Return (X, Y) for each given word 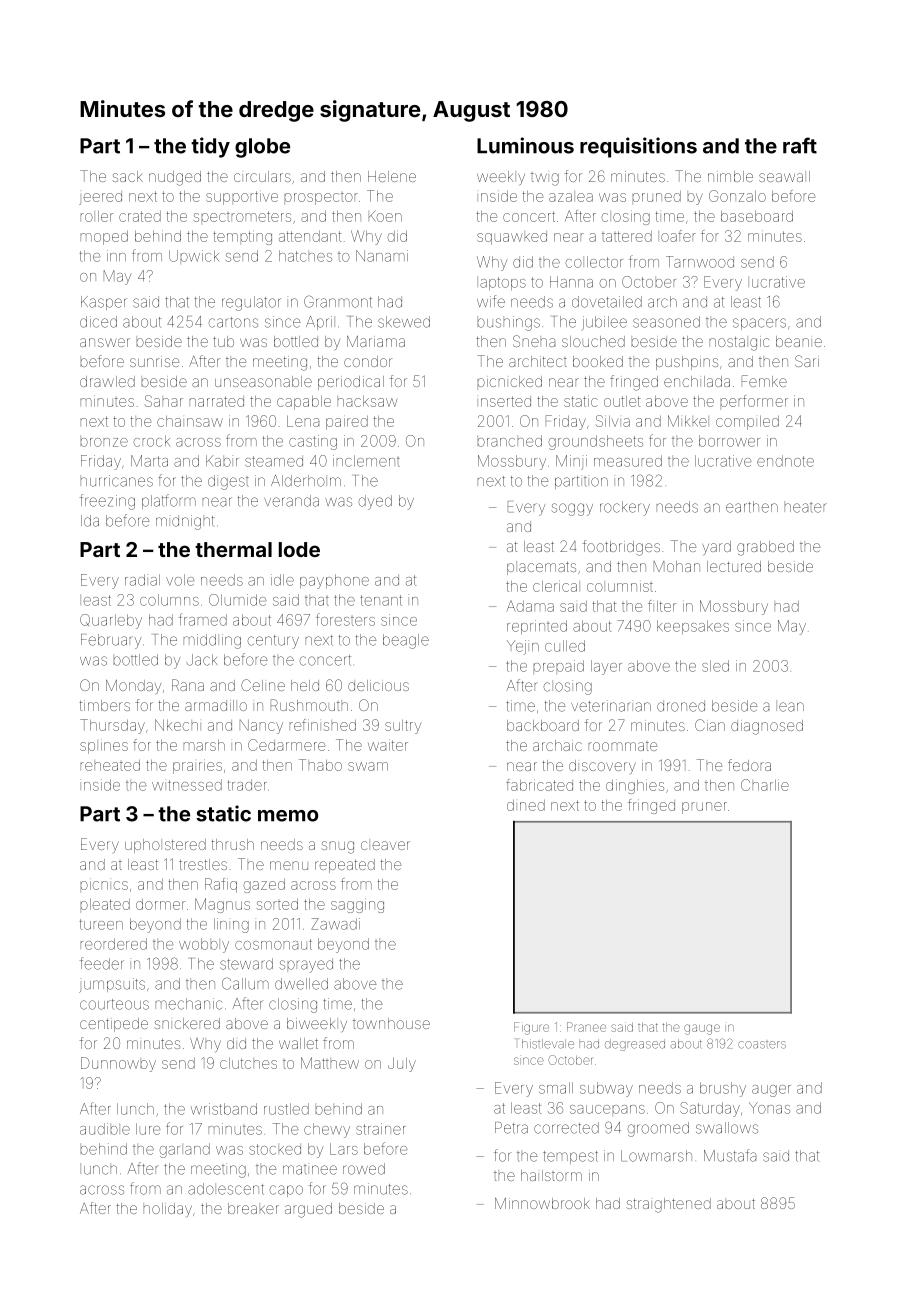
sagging (357, 905)
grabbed (765, 548)
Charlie (765, 785)
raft (800, 145)
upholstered (165, 846)
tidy (210, 147)
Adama (530, 606)
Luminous (525, 145)
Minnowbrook (542, 1203)
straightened (668, 1205)
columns (169, 600)
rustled (286, 1109)
